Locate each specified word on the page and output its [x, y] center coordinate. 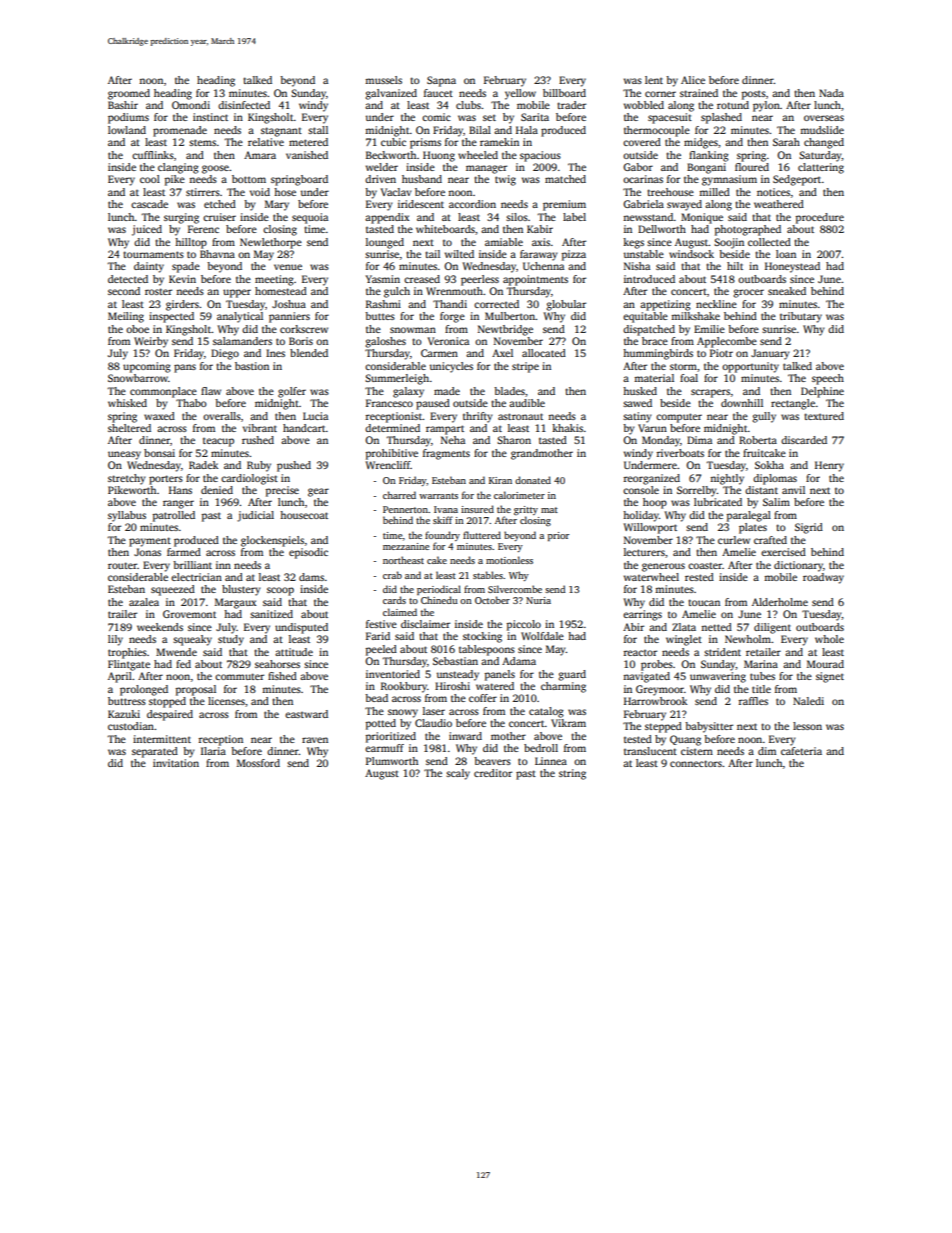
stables [488, 575]
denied [217, 490]
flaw [211, 391]
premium [564, 205]
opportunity [750, 367]
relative [266, 142]
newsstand [648, 217]
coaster [705, 565]
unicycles [451, 367]
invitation [176, 763]
